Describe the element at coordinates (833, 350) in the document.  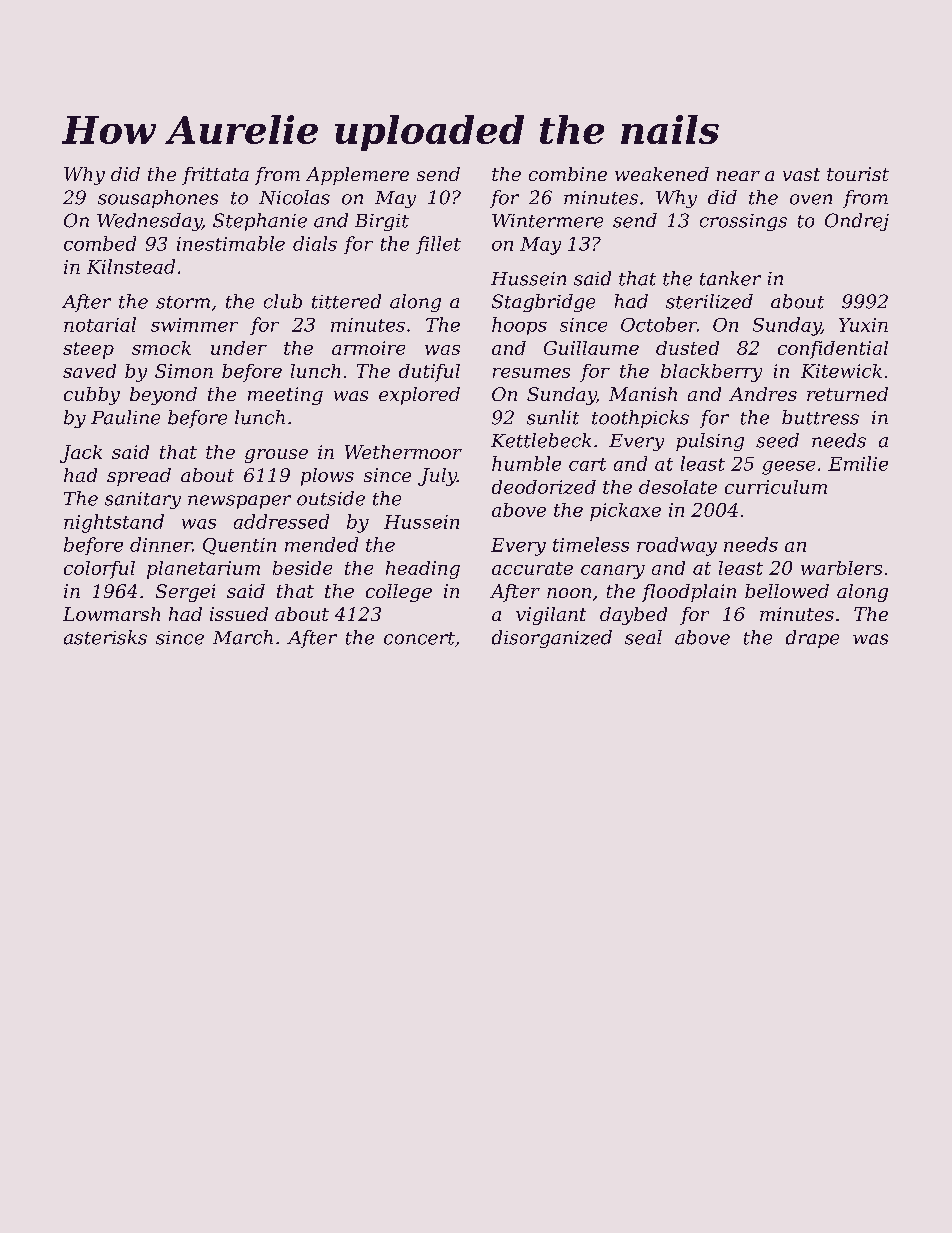
I see `confidential` at that location.
